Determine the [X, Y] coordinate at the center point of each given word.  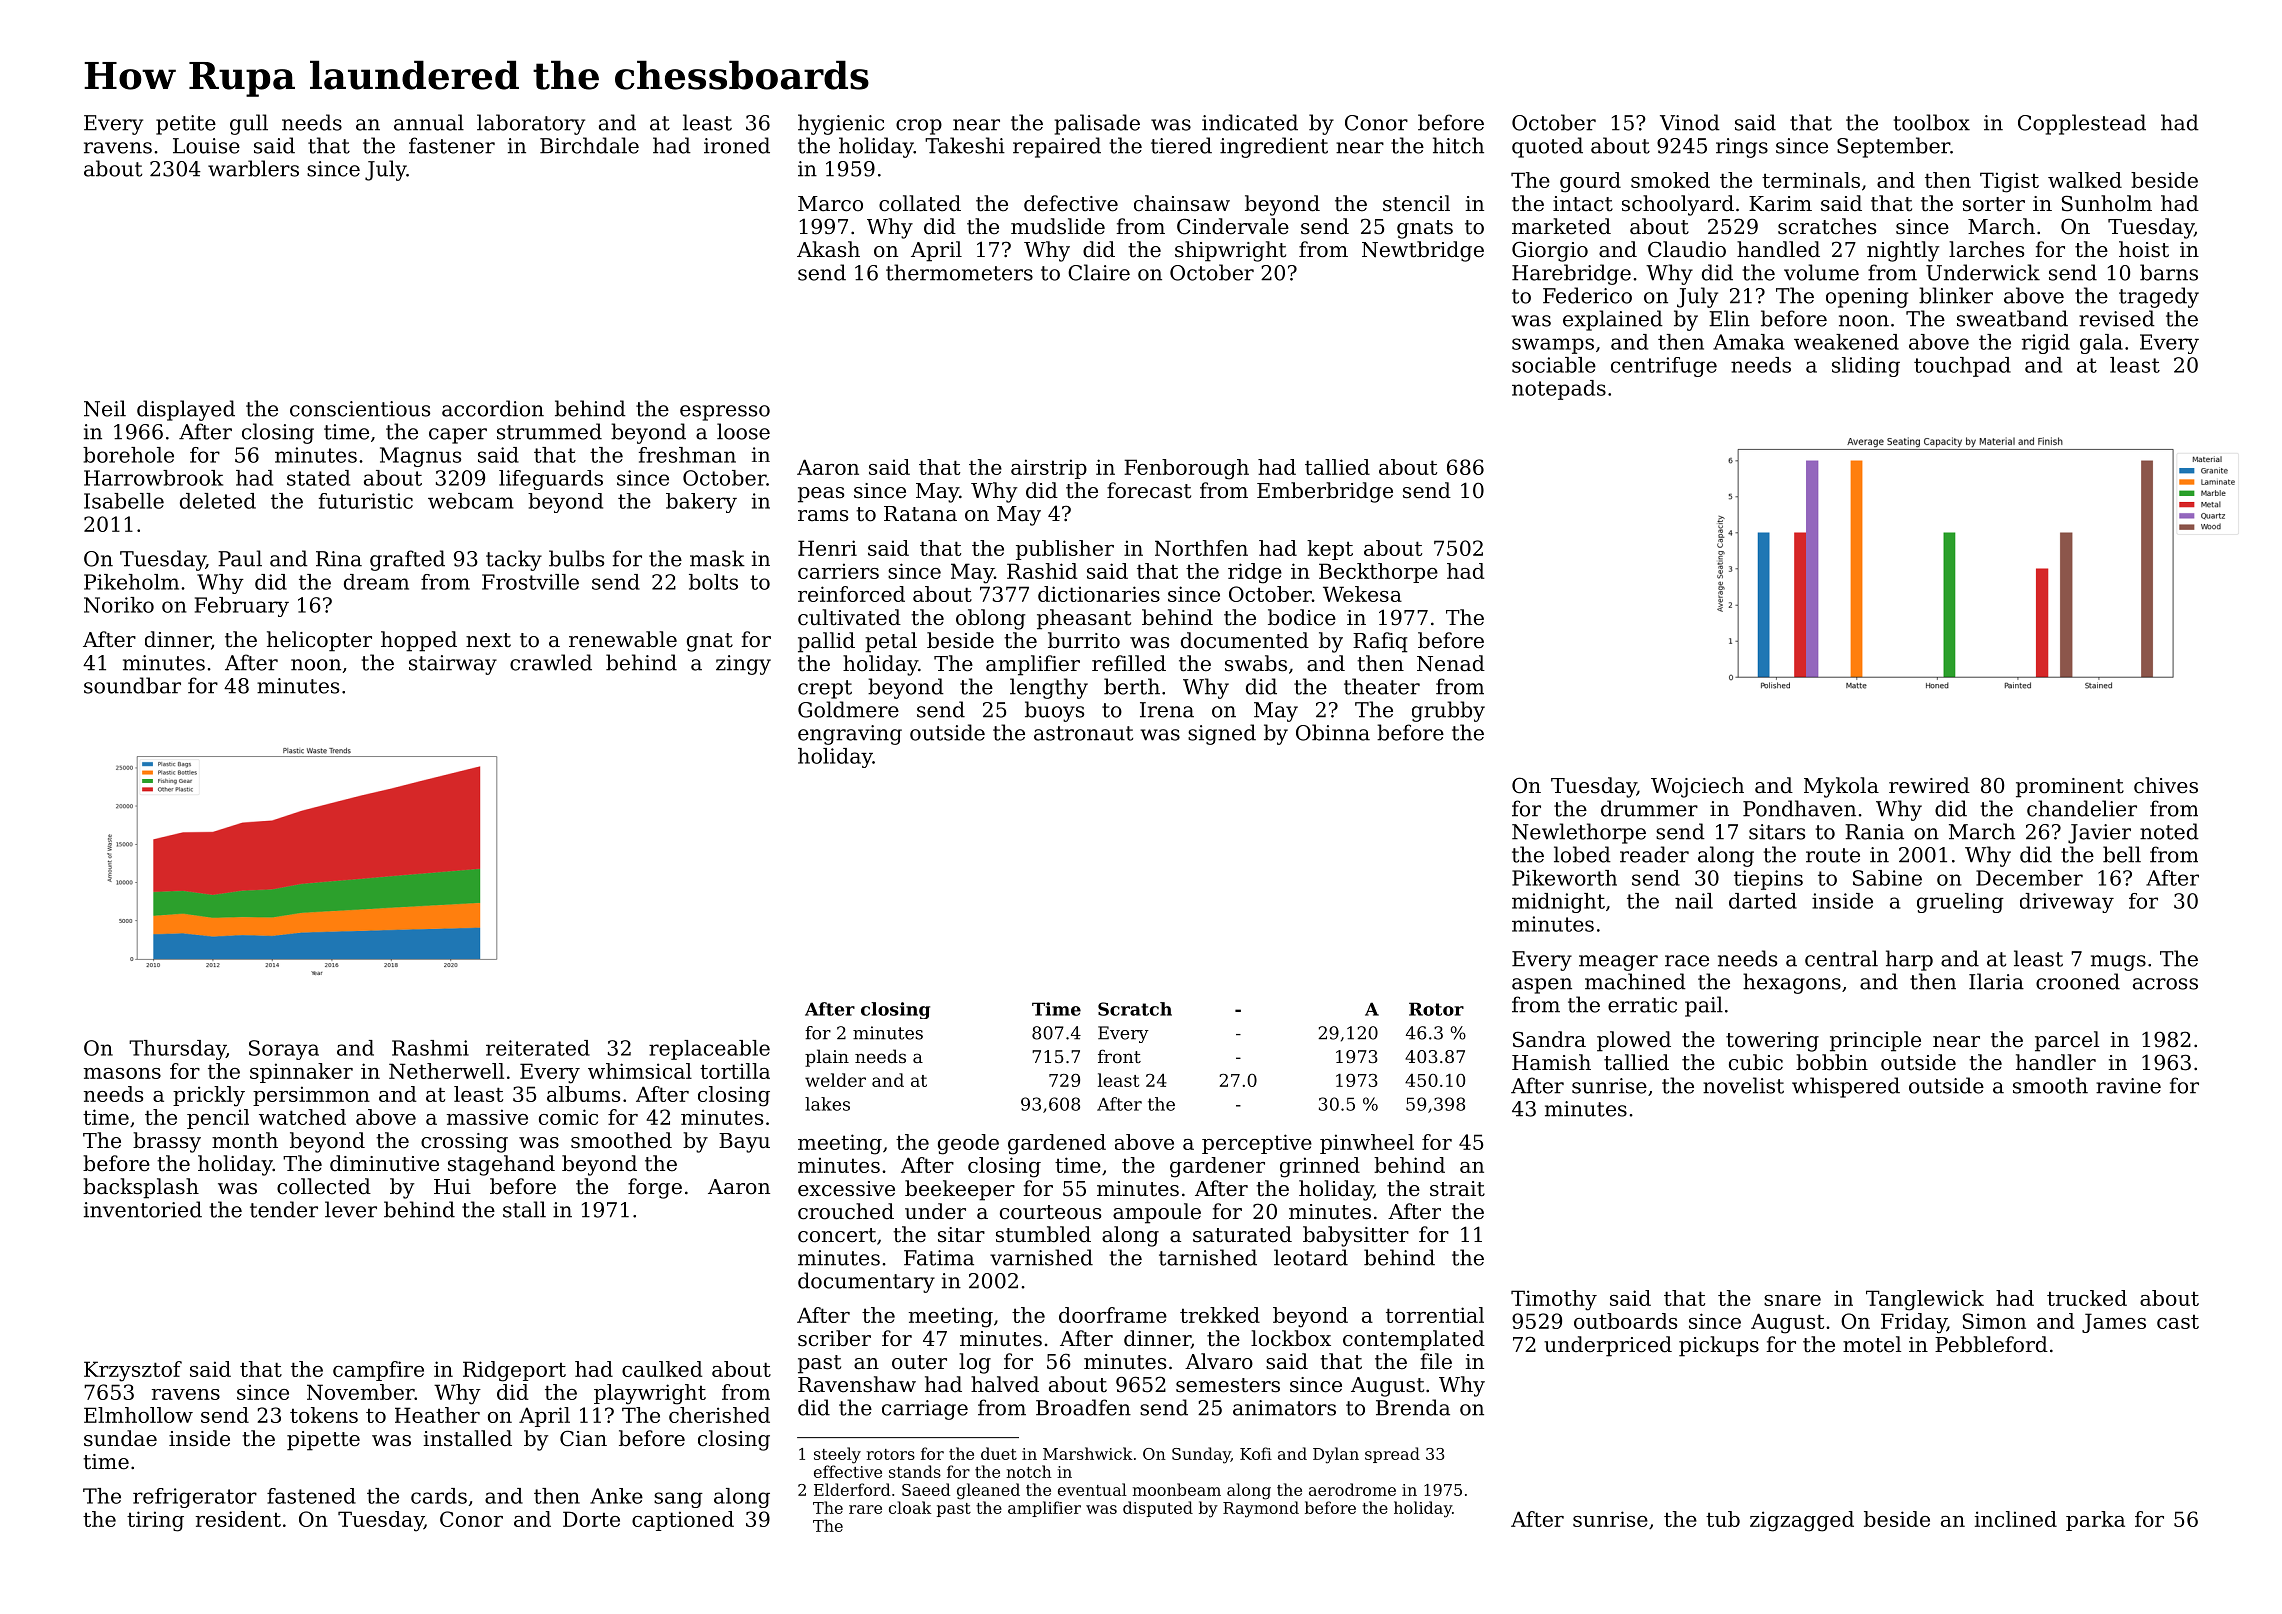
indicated [1250, 122]
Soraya [284, 1050]
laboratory [531, 124]
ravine [2128, 1086]
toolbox [1931, 122]
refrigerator [195, 1498]
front [1119, 1056]
